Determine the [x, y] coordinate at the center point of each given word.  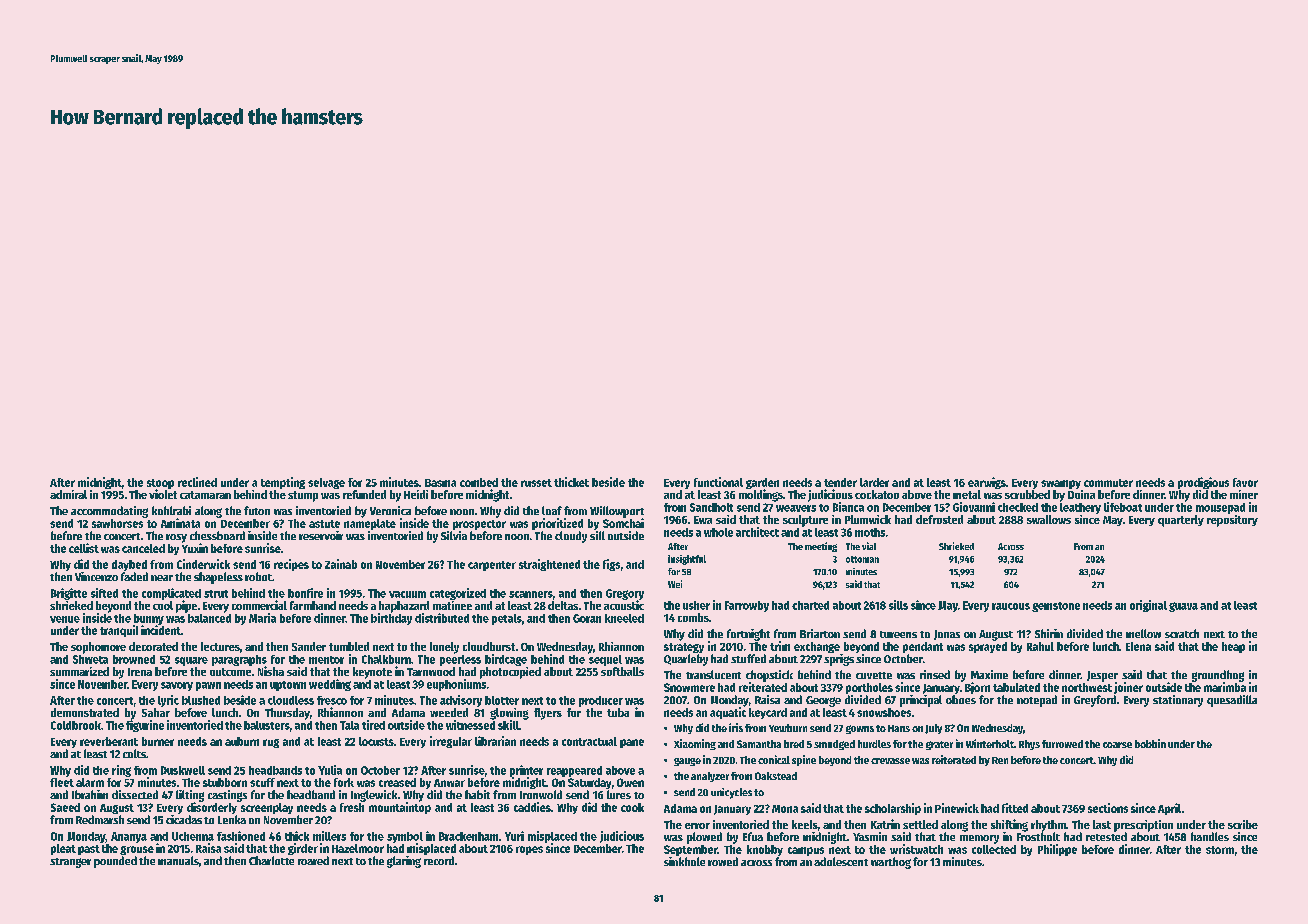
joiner [1128, 688]
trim [780, 646]
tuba [618, 712]
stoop [160, 484]
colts [134, 753]
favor [1245, 482]
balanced [209, 618]
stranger [70, 863]
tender [840, 482]
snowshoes [884, 712]
